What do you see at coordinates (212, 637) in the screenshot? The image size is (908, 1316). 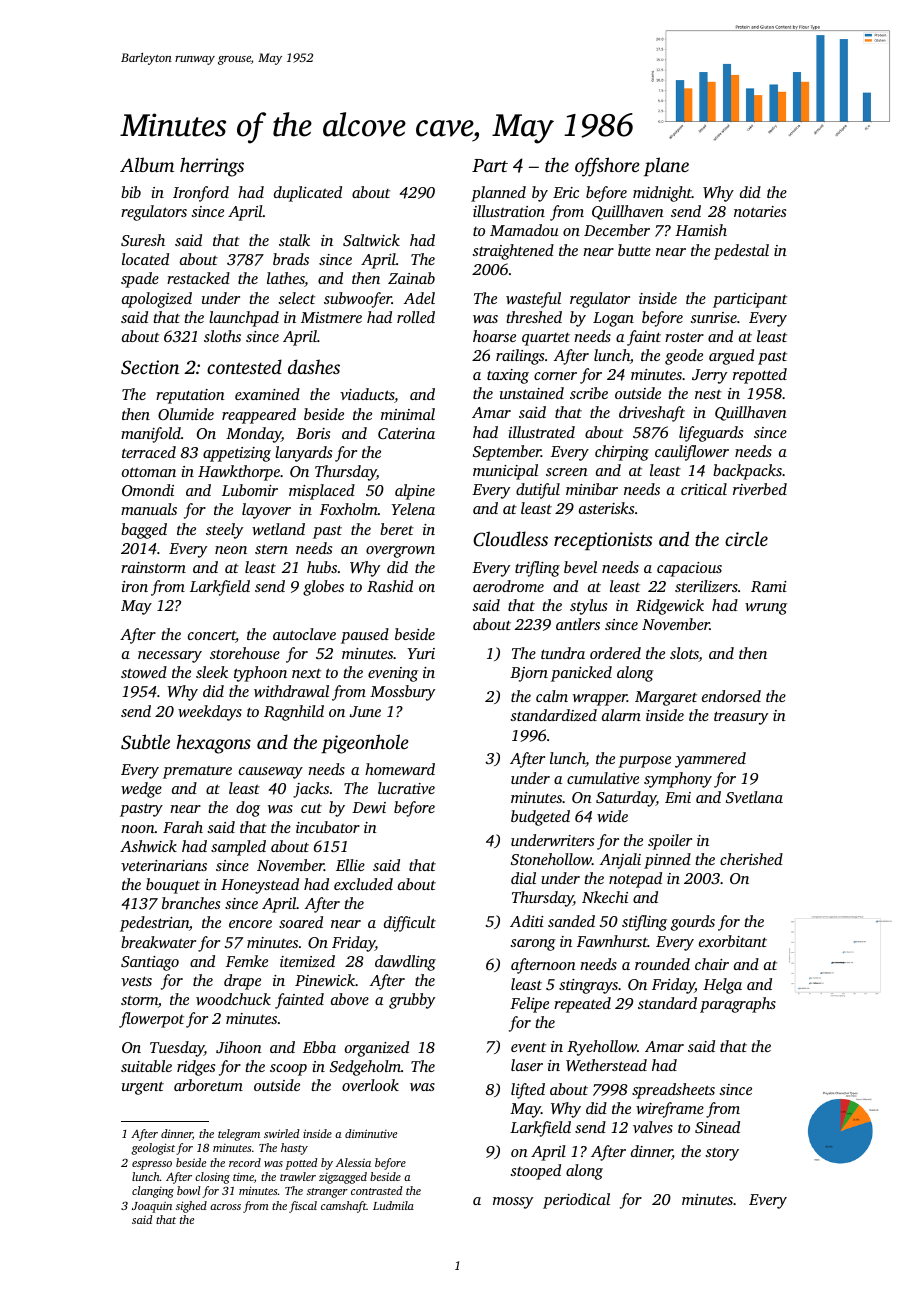 I see `concert` at bounding box center [212, 637].
